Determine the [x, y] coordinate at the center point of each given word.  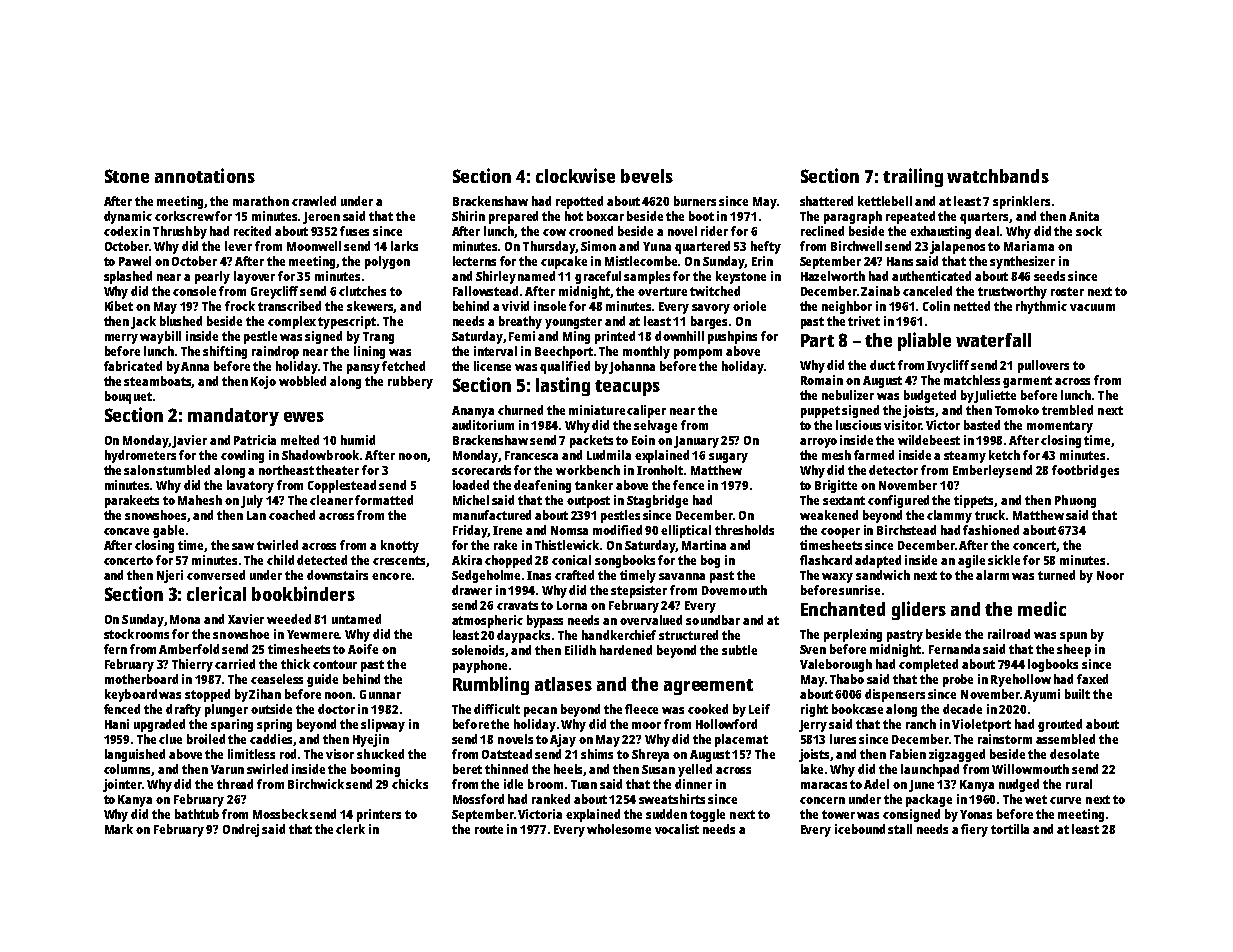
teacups [627, 388]
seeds [1049, 276]
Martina [704, 545]
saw [243, 546]
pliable [924, 341]
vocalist [677, 829]
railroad [1009, 634]
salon [139, 470]
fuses [354, 231]
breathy [520, 322]
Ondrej [241, 830]
